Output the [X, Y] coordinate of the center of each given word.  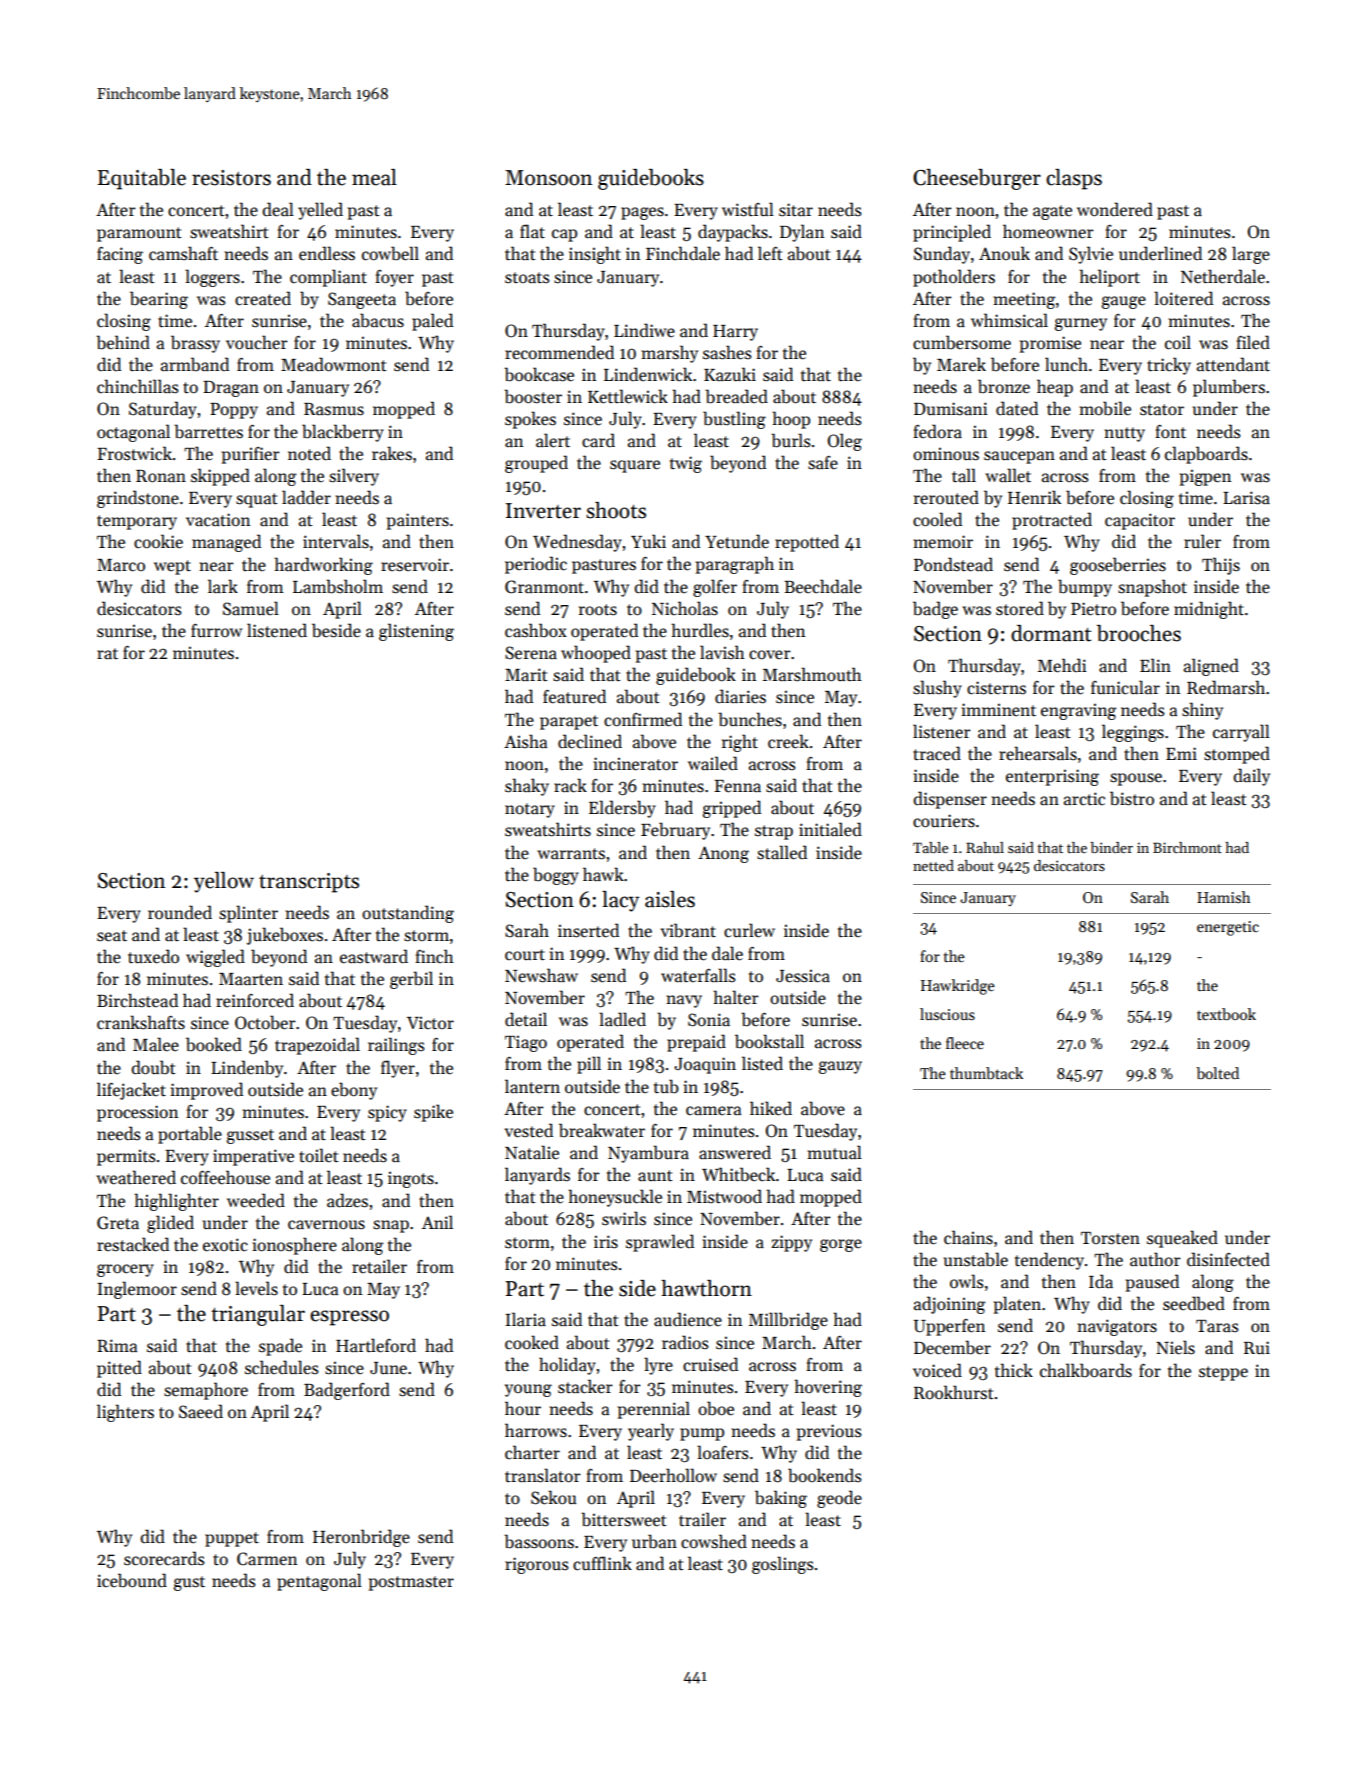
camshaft [183, 253]
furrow [216, 631]
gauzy [840, 1067]
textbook [1226, 1014]
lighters [125, 1413]
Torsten [1110, 1238]
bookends [825, 1475]
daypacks [733, 233]
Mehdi [1062, 665]
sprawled [660, 1243]
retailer [379, 1266]
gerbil [411, 980]
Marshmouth [812, 674]
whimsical [1009, 320]
